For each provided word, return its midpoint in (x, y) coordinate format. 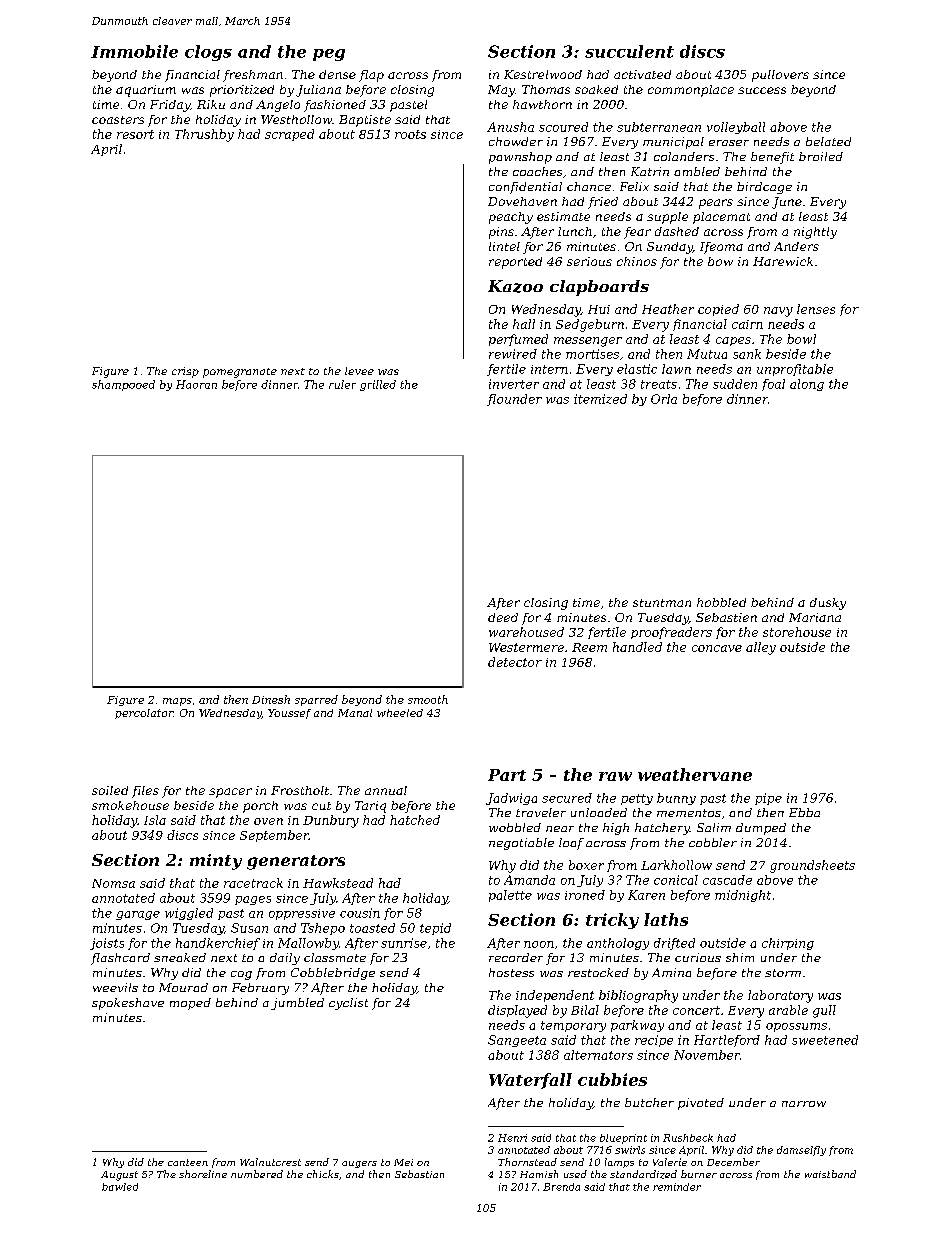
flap (371, 76)
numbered (257, 1174)
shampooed (123, 385)
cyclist (348, 1004)
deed (503, 617)
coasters (118, 120)
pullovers (780, 76)
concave (717, 648)
